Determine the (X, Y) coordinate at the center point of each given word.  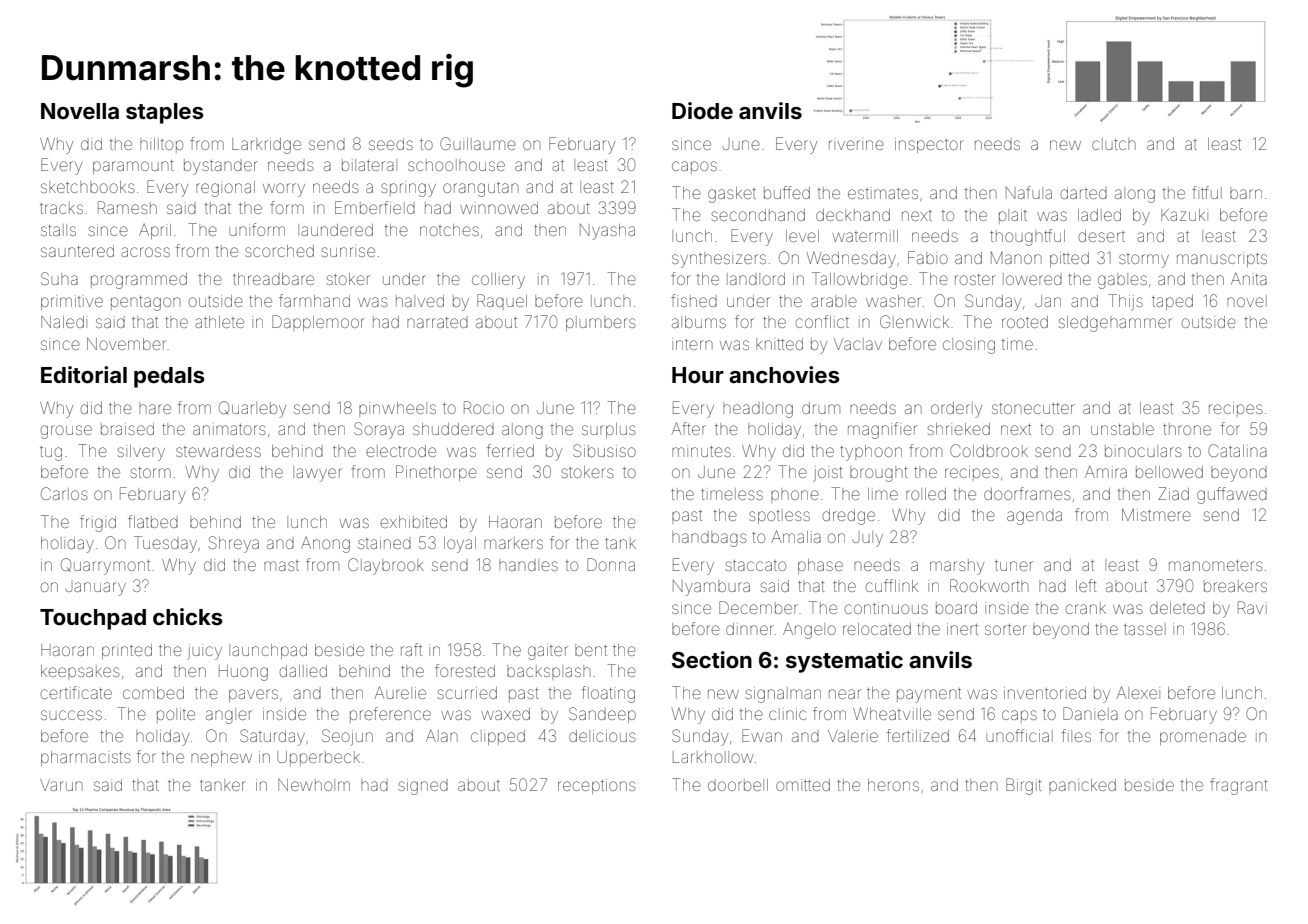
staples (165, 113)
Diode (702, 110)
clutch (1114, 144)
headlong (758, 410)
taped (1172, 302)
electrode (401, 451)
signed (423, 787)
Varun (61, 785)
